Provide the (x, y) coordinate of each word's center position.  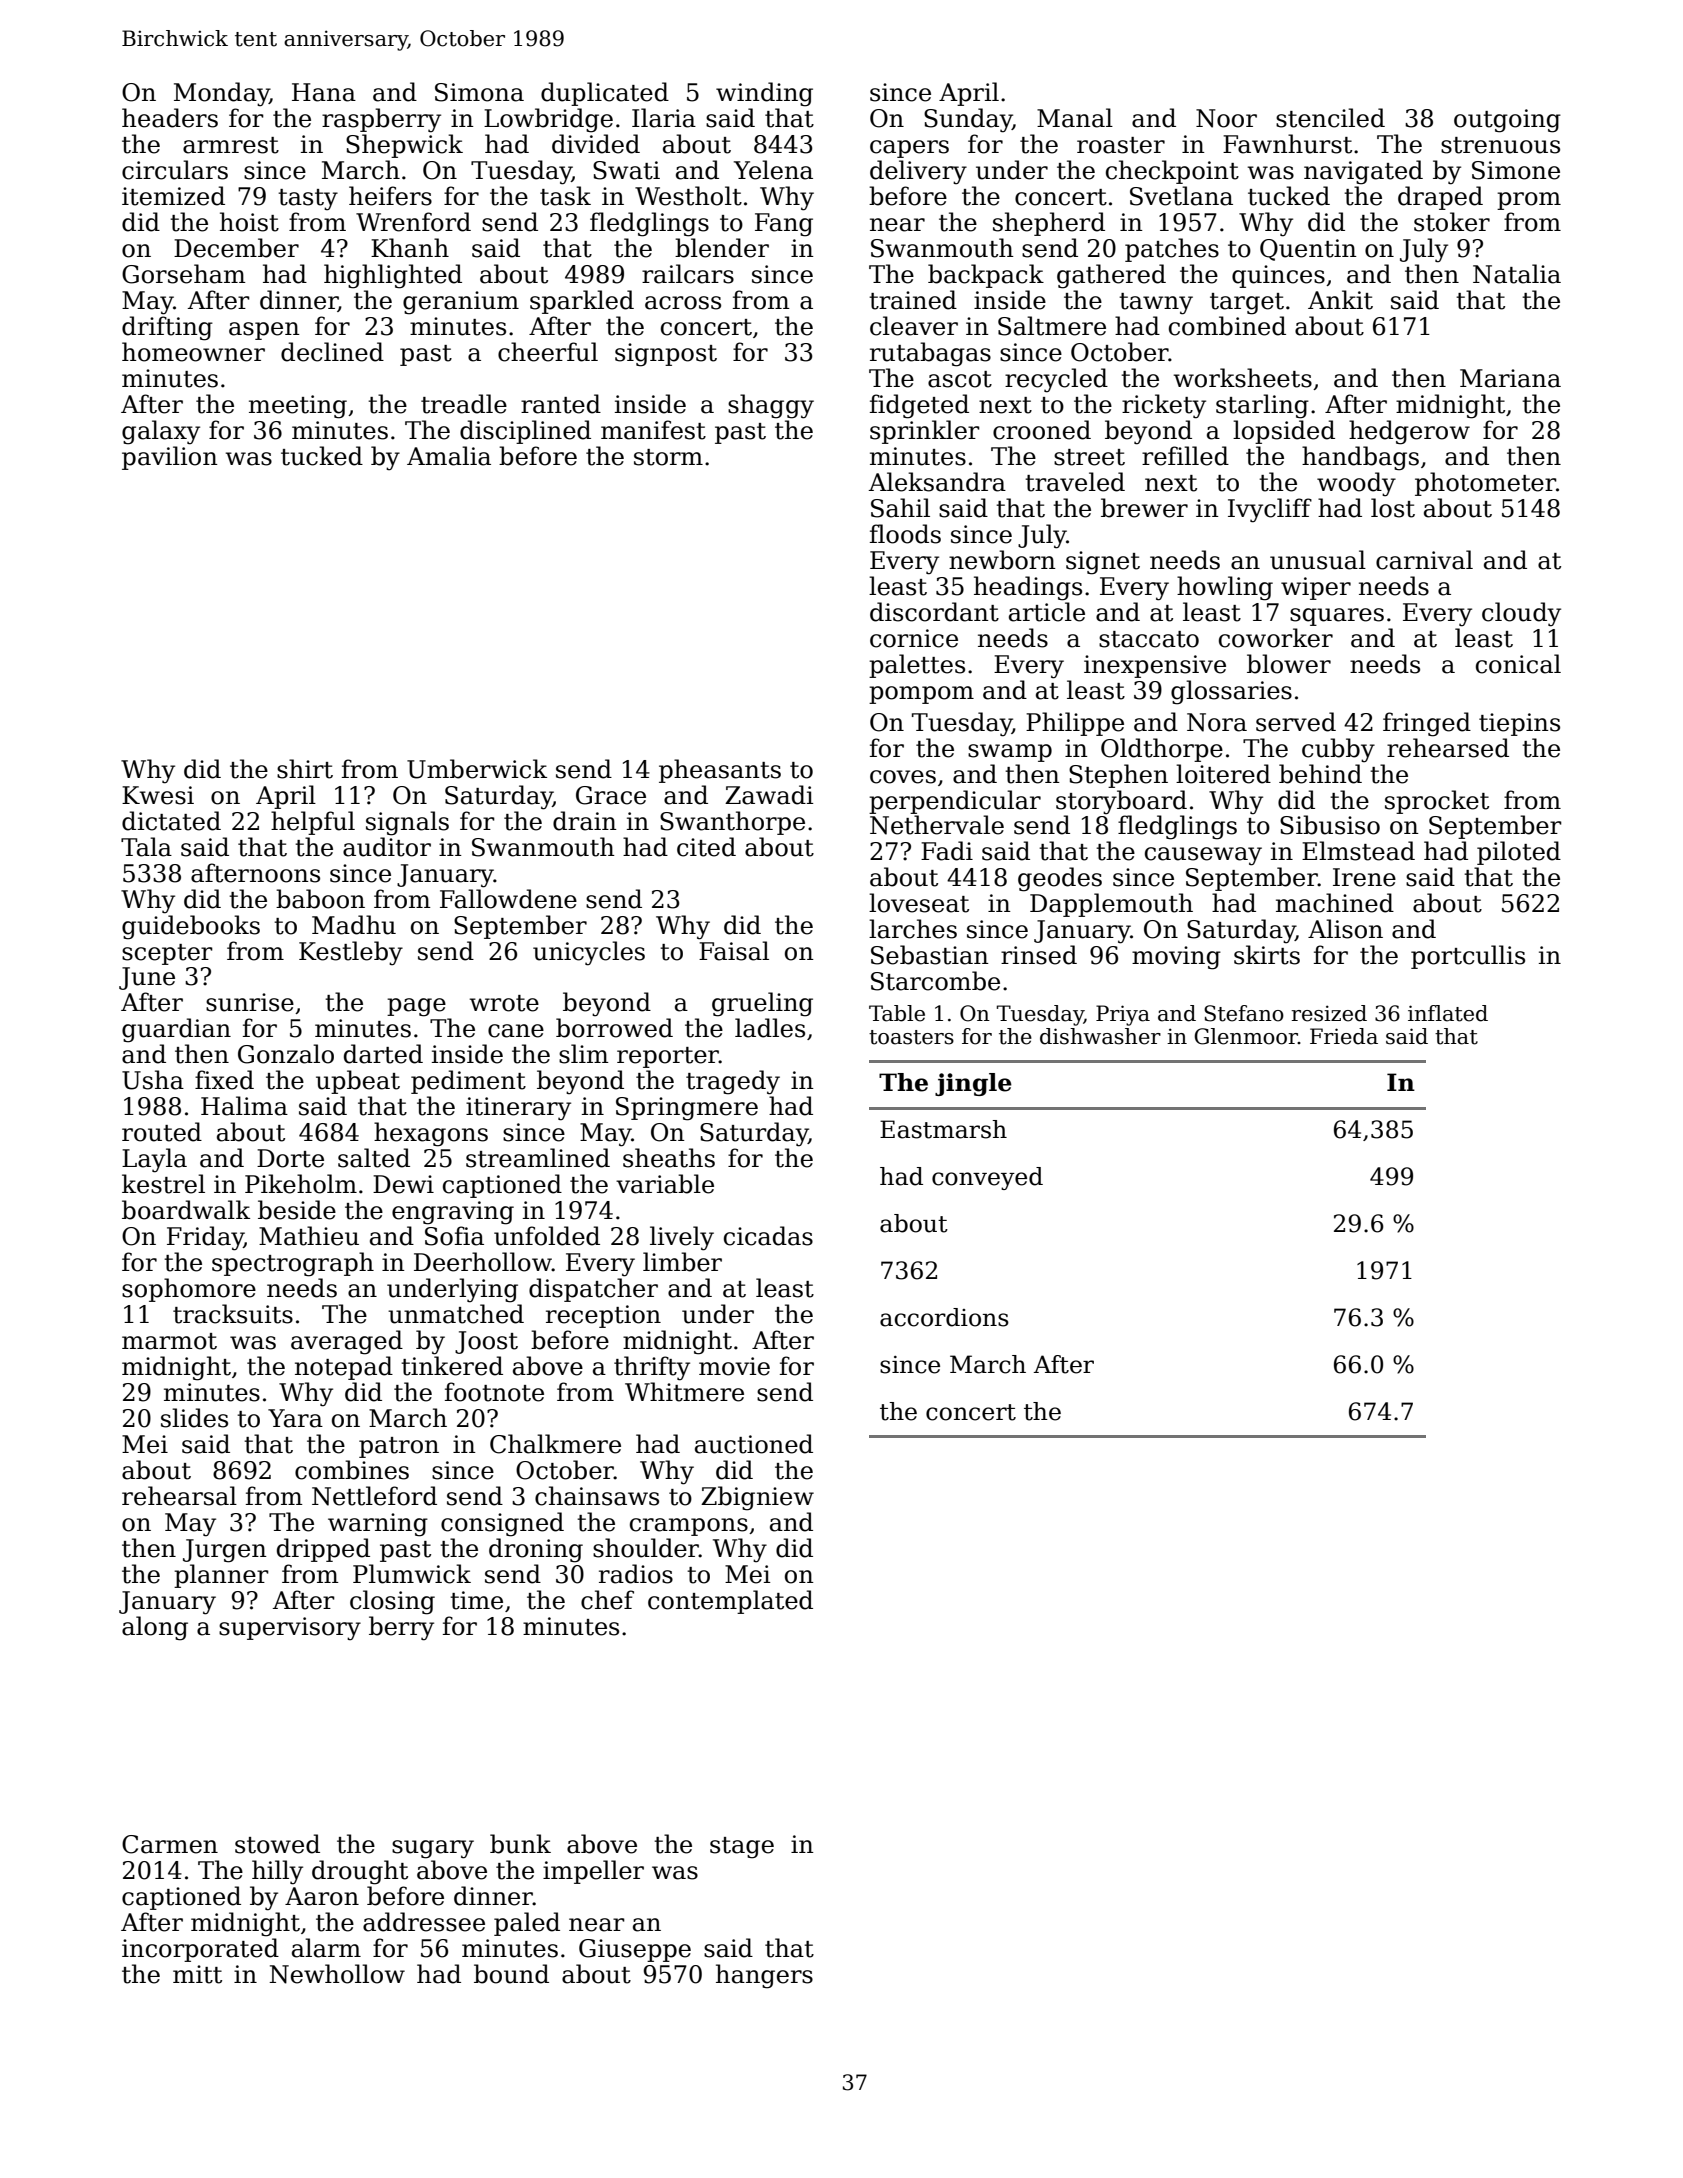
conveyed (987, 1178)
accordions (944, 1317)
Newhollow (337, 1974)
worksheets (1243, 378)
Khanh (410, 248)
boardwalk (186, 1210)
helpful (313, 823)
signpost (666, 355)
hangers (764, 1976)
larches (913, 929)
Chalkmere (555, 1444)
